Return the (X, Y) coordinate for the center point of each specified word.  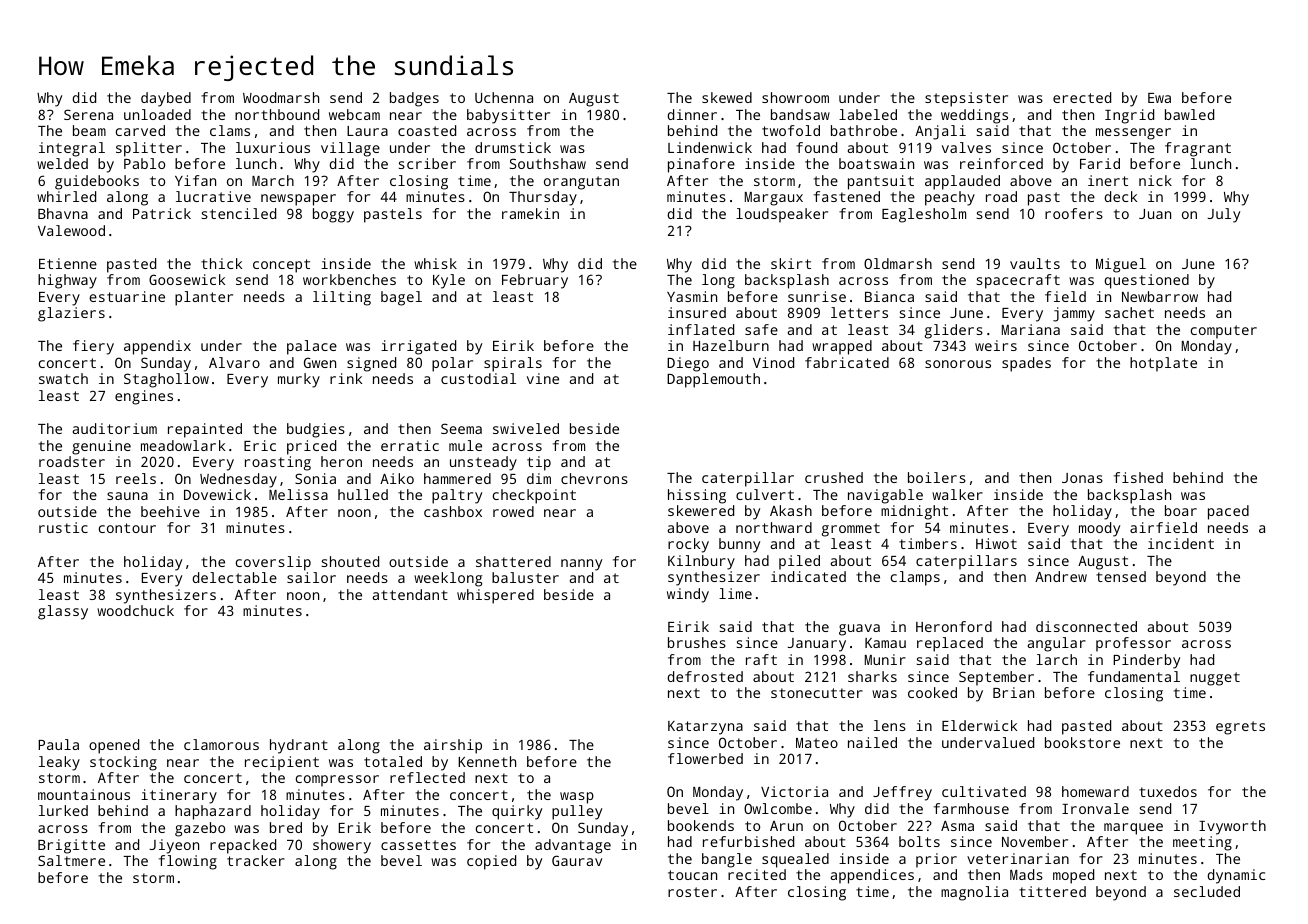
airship (453, 746)
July (1224, 215)
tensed (1121, 576)
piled (799, 562)
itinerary (179, 796)
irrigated (418, 347)
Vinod (773, 362)
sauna (127, 496)
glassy (63, 612)
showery (342, 846)
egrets (1240, 728)
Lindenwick (710, 147)
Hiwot (996, 543)
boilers (937, 477)
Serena (88, 114)
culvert (765, 494)
